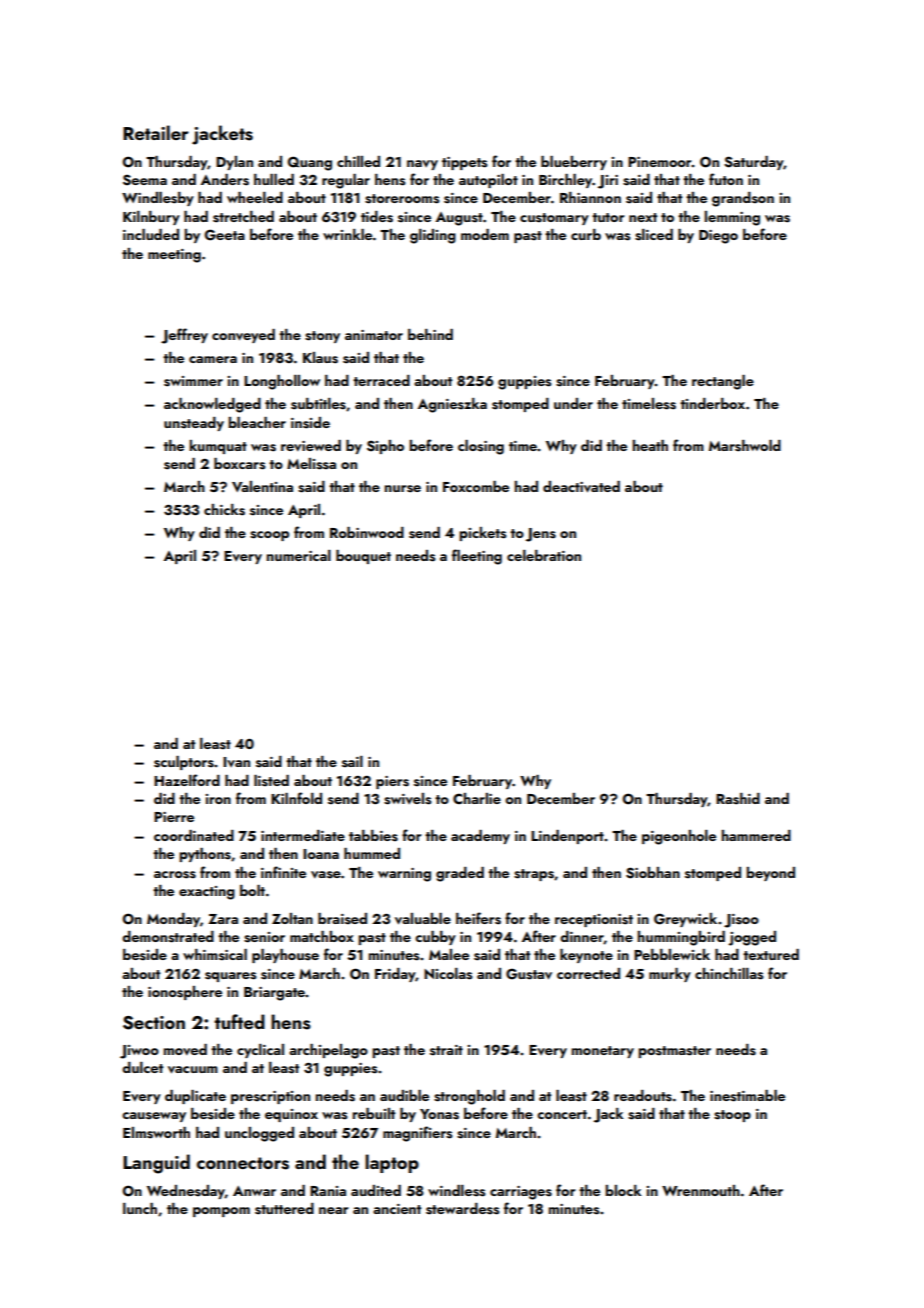 The width and height of the image is (924, 1308). Describe the element at coordinates (544, 555) in the image. I see `celebration` at that location.
